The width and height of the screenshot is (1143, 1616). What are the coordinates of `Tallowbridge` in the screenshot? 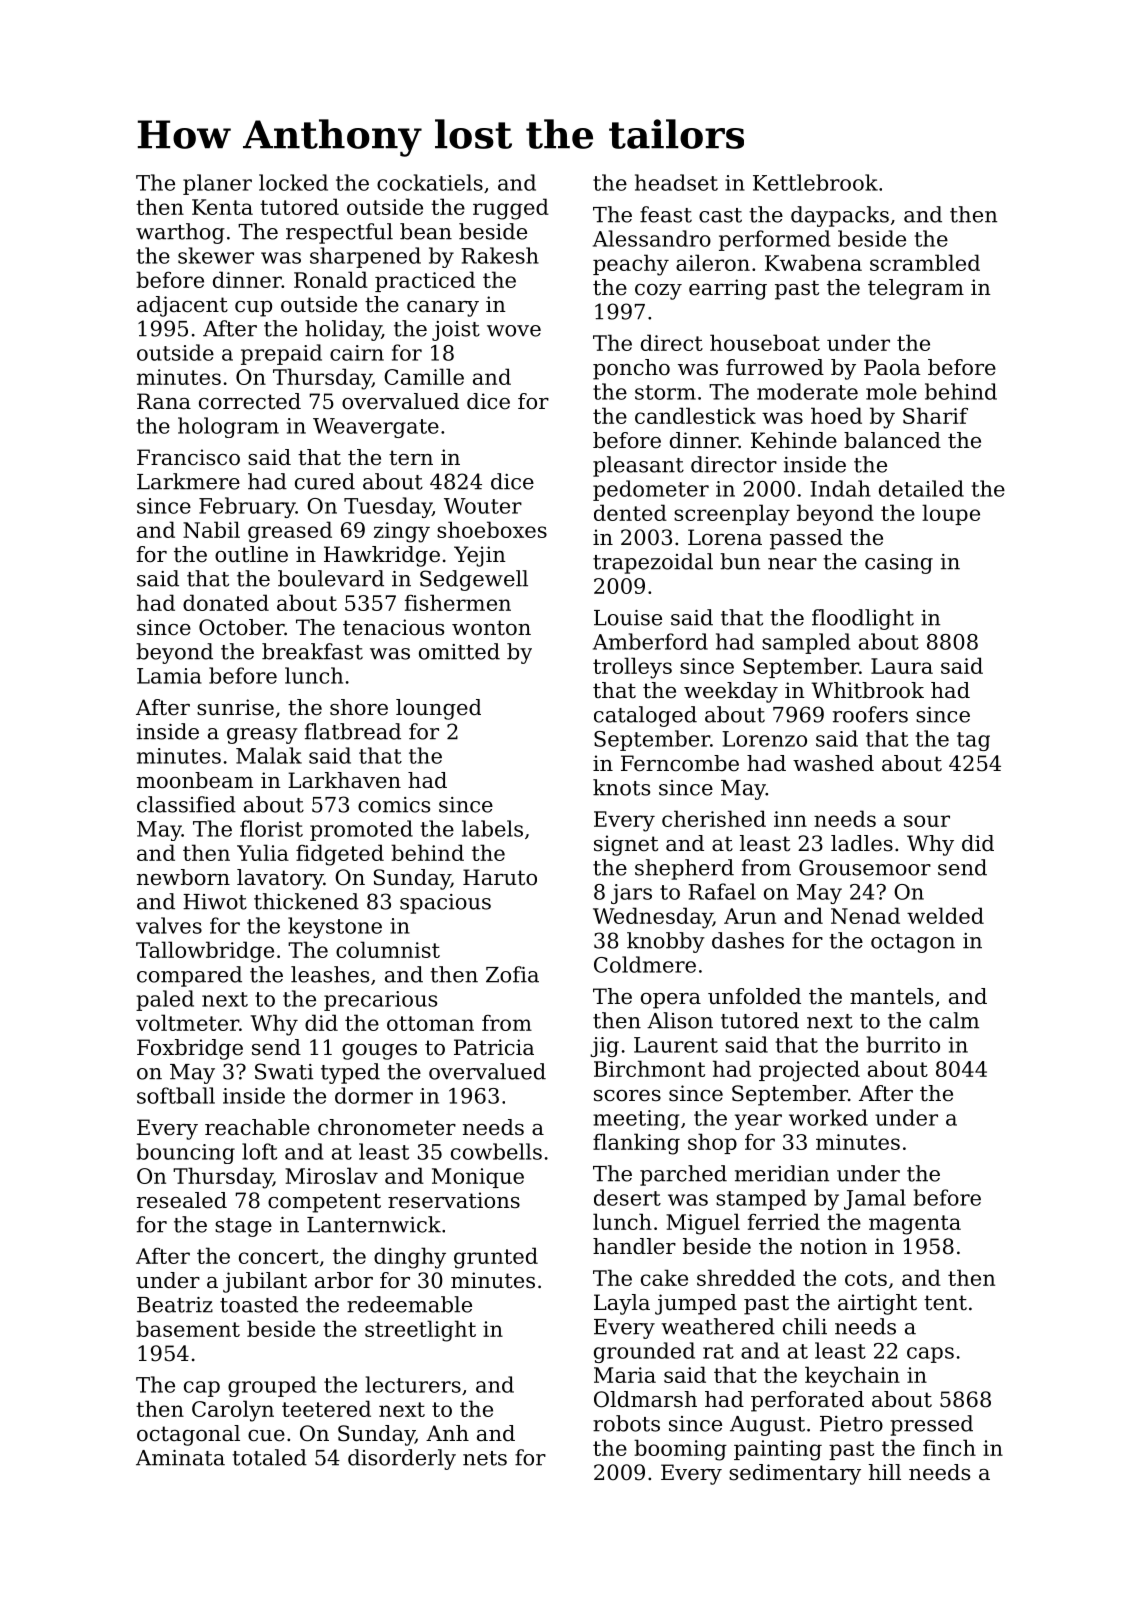 It's located at (205, 952).
